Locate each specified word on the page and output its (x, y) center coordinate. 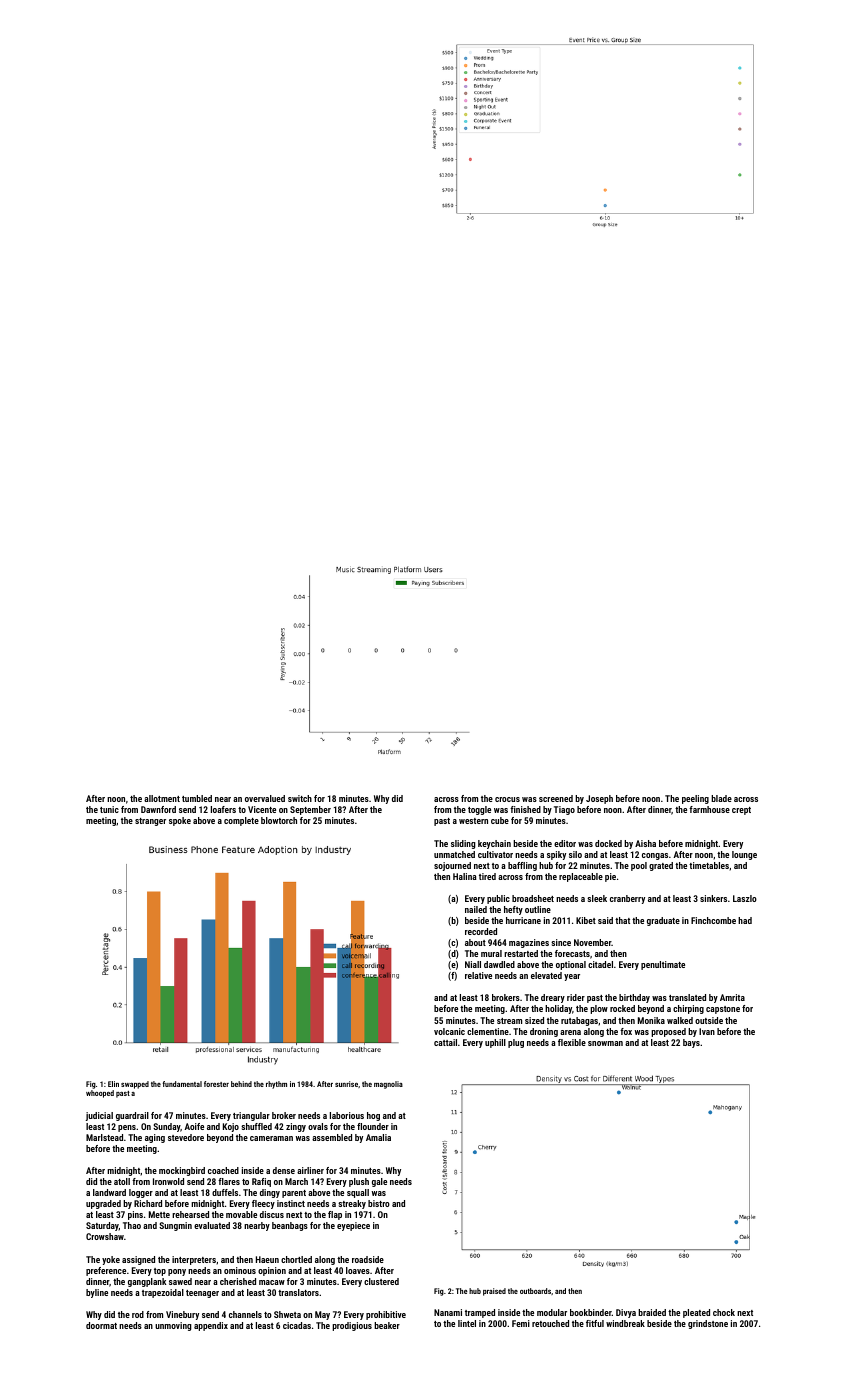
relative (478, 975)
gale (379, 1182)
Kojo (231, 1127)
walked (680, 1020)
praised (494, 1292)
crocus (507, 799)
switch (300, 798)
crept (741, 811)
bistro (379, 1203)
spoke (180, 821)
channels (245, 1314)
